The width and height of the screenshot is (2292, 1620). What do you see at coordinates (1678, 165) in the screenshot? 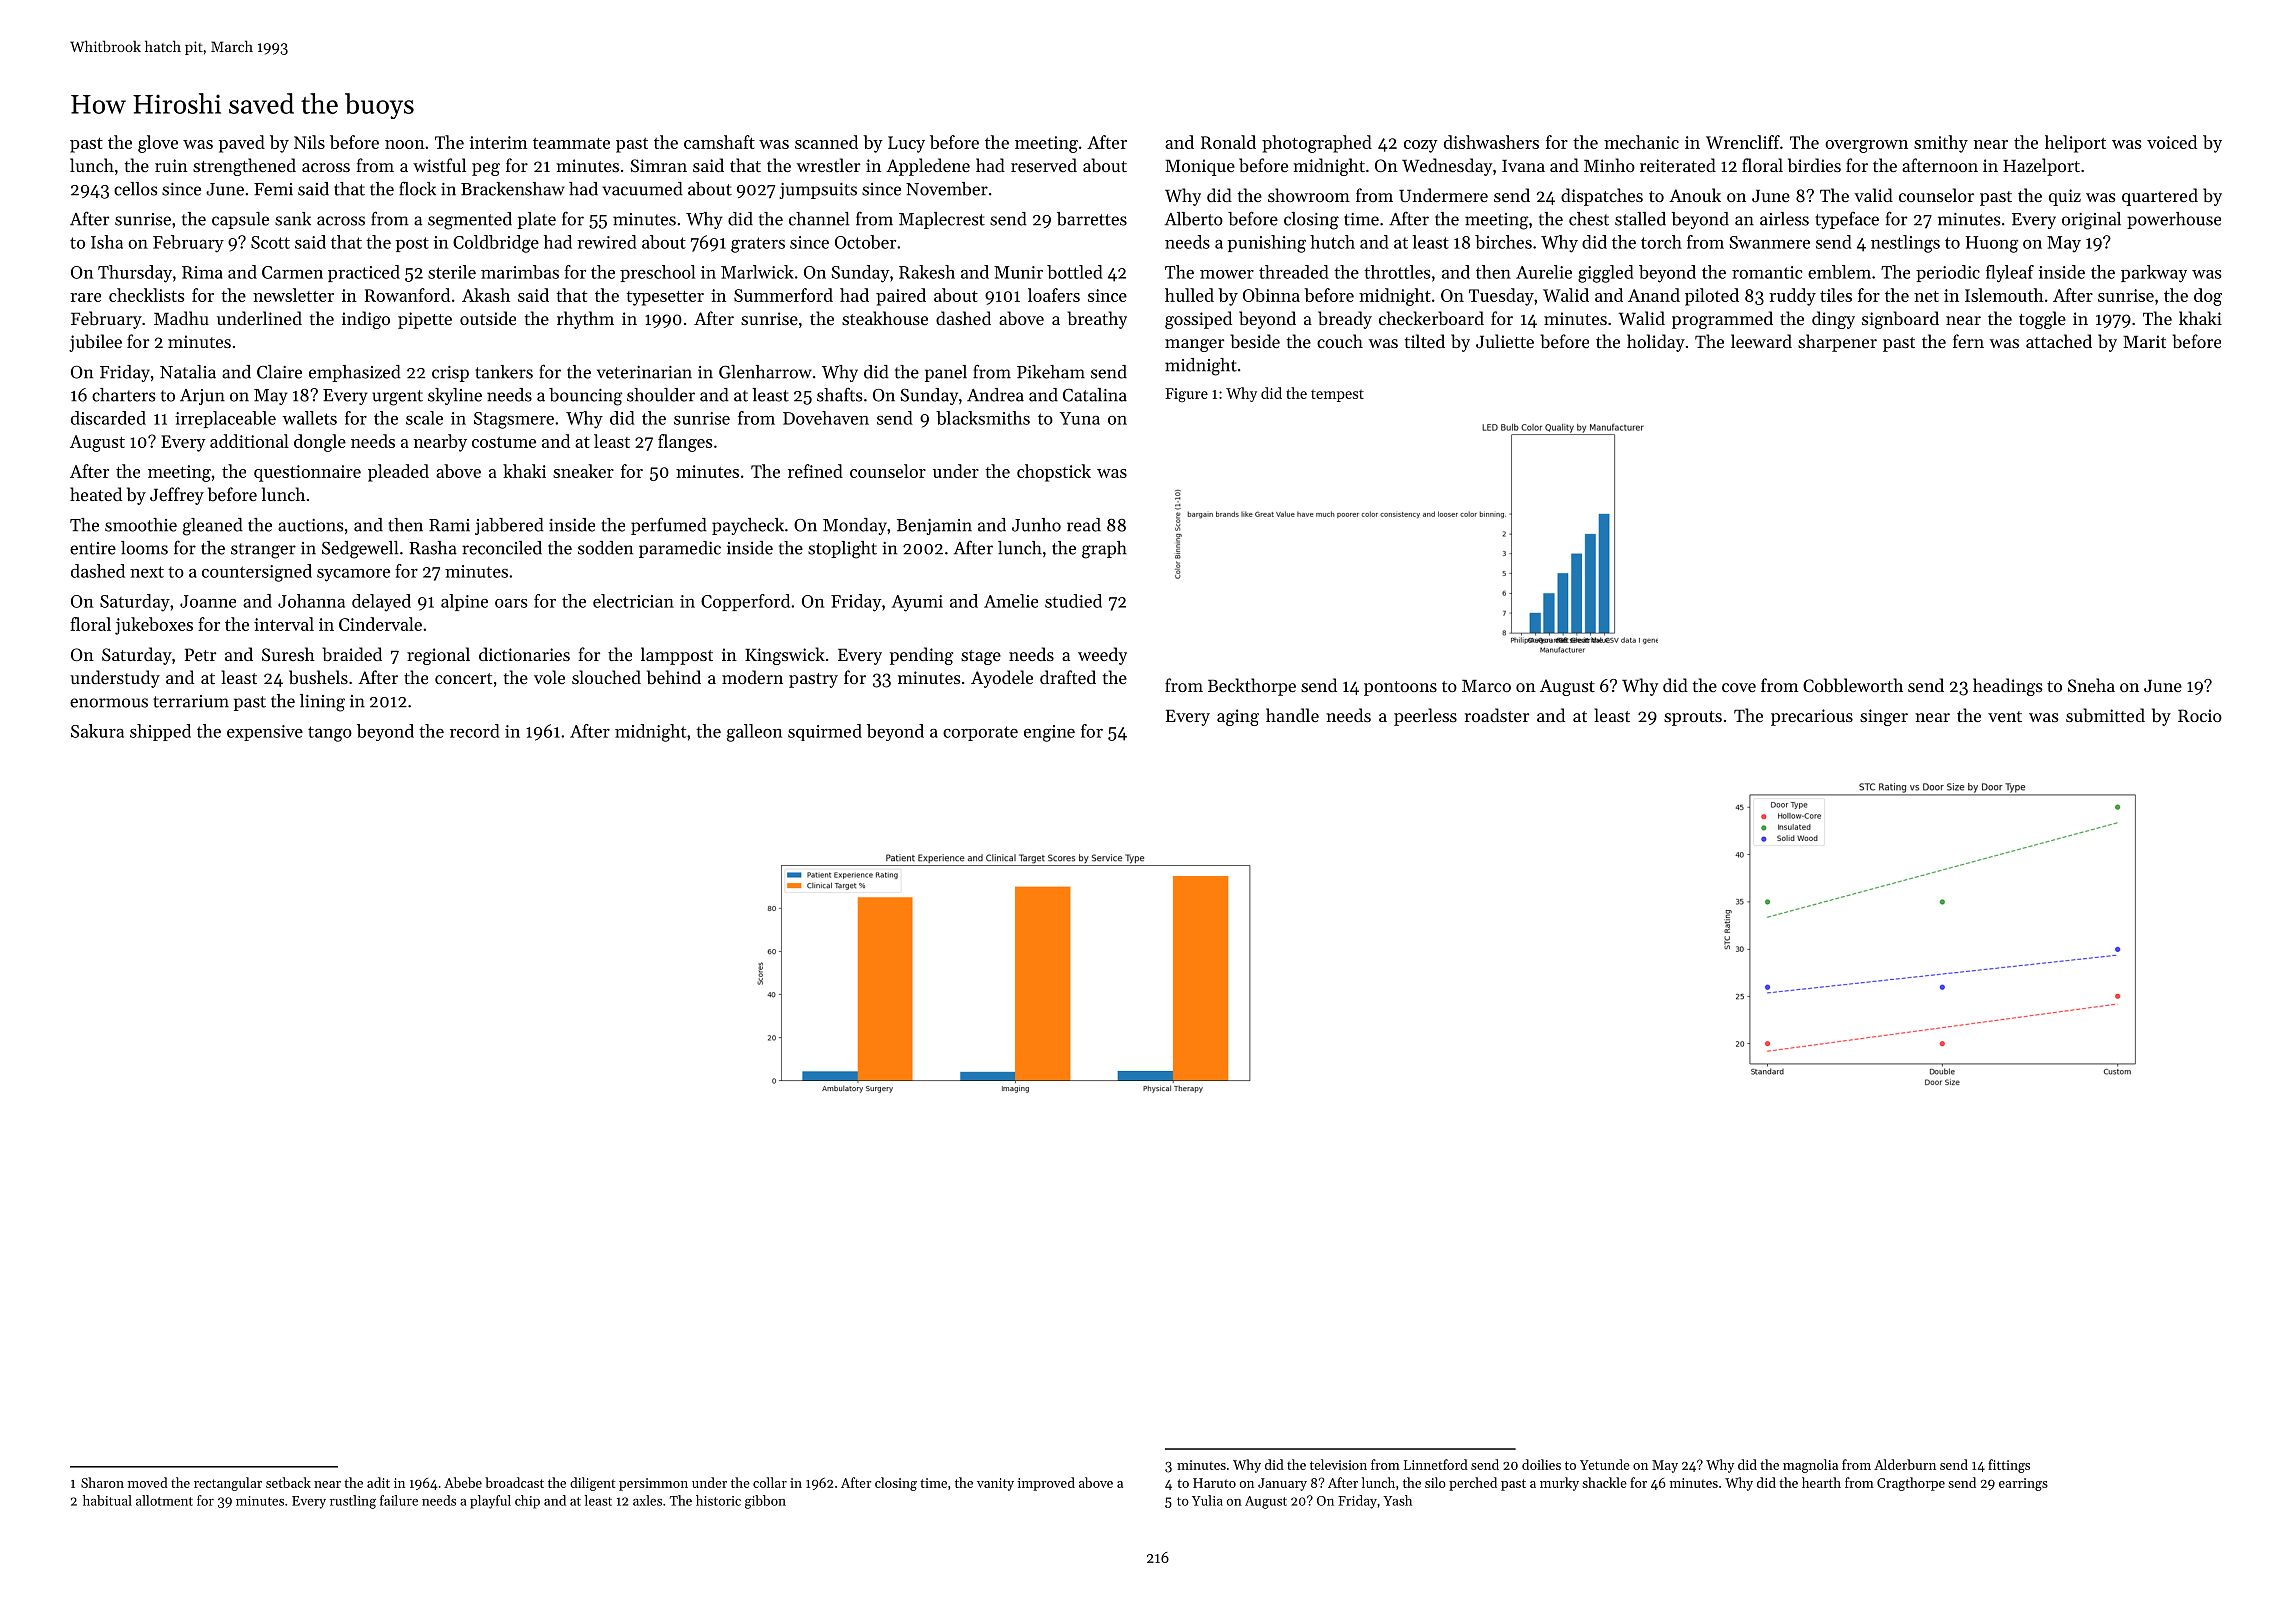
I see `reiterated` at bounding box center [1678, 165].
